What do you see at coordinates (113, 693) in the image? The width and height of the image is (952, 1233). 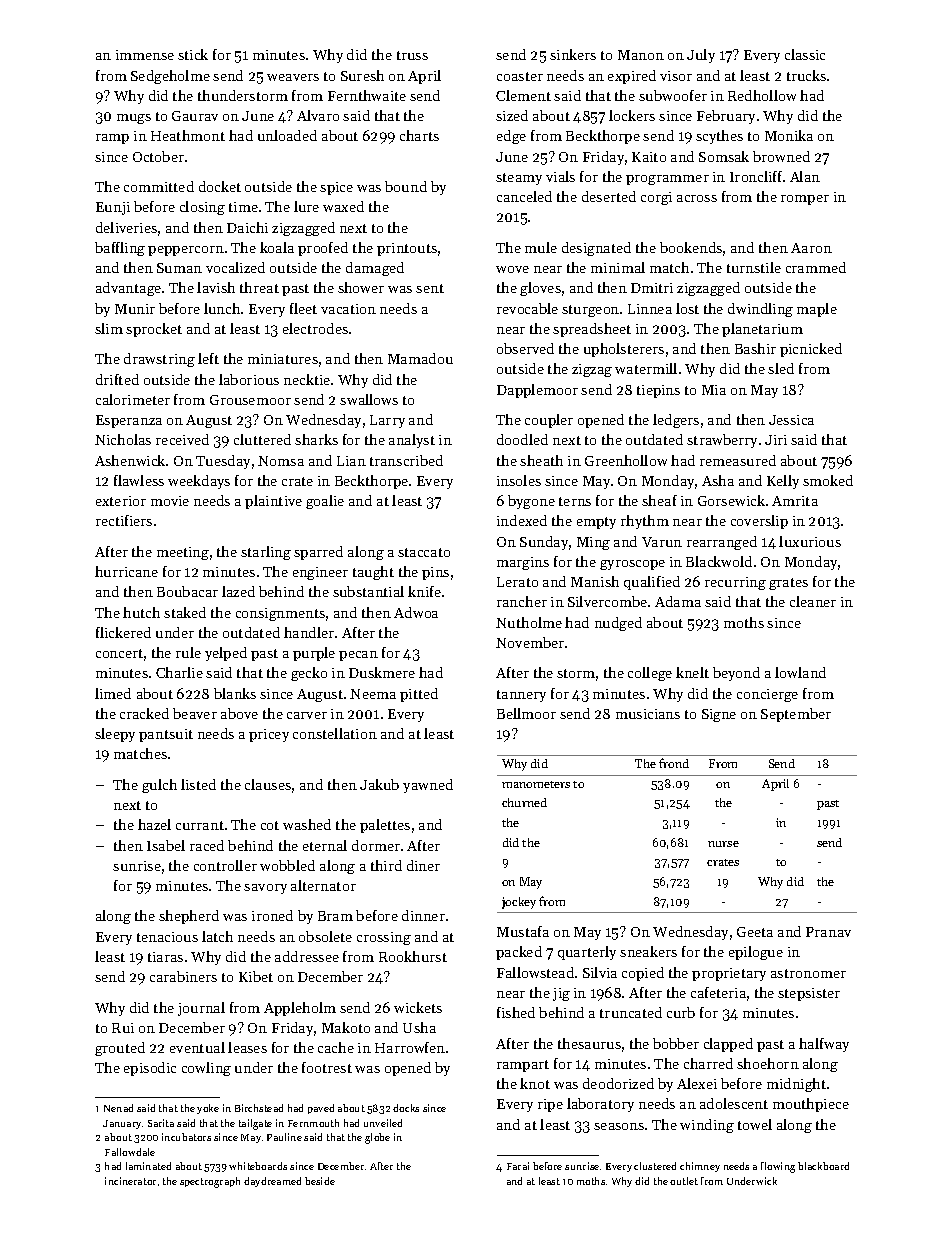 I see `limed` at bounding box center [113, 693].
